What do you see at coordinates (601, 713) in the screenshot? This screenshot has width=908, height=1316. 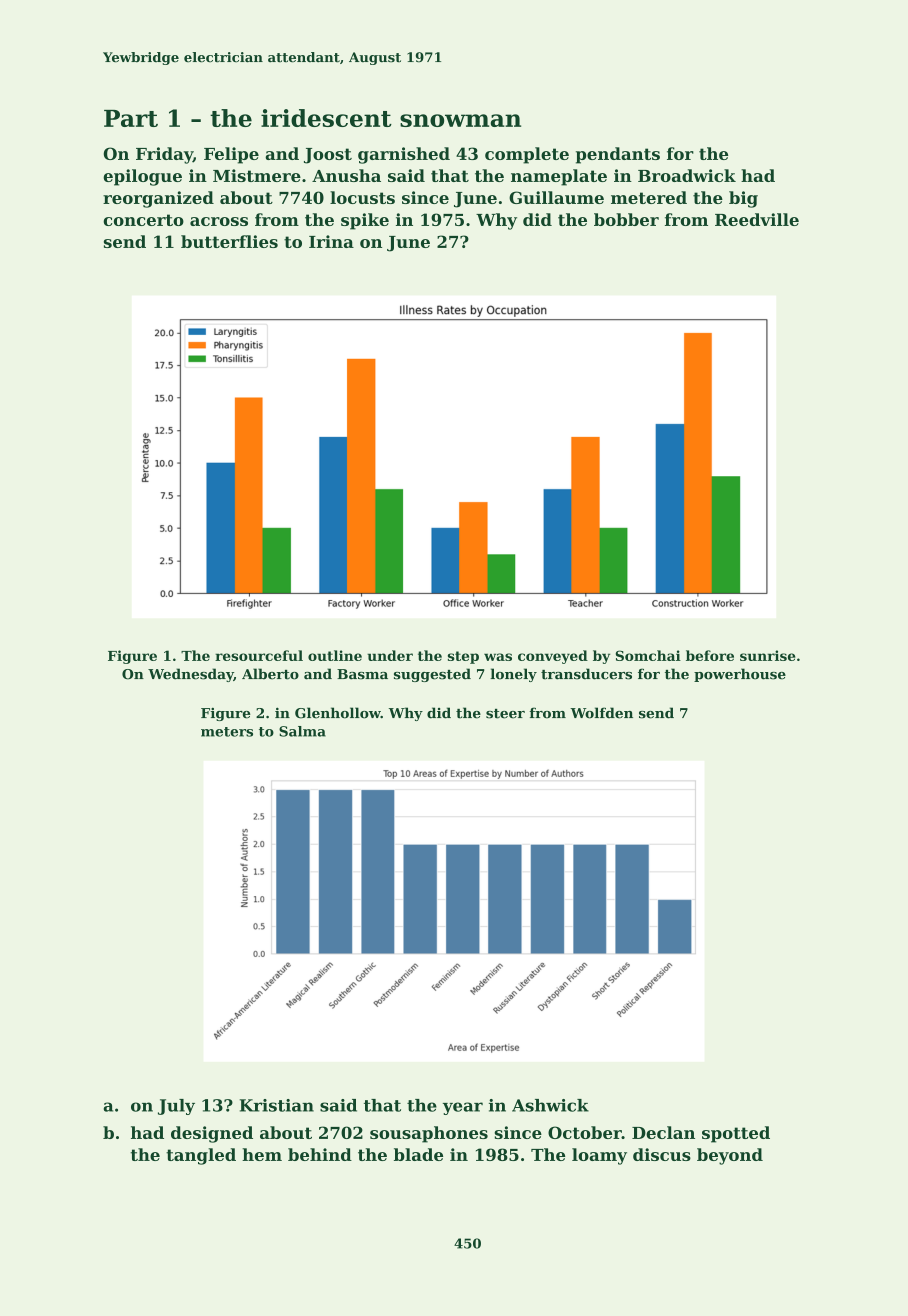 I see `Wolfden` at bounding box center [601, 713].
